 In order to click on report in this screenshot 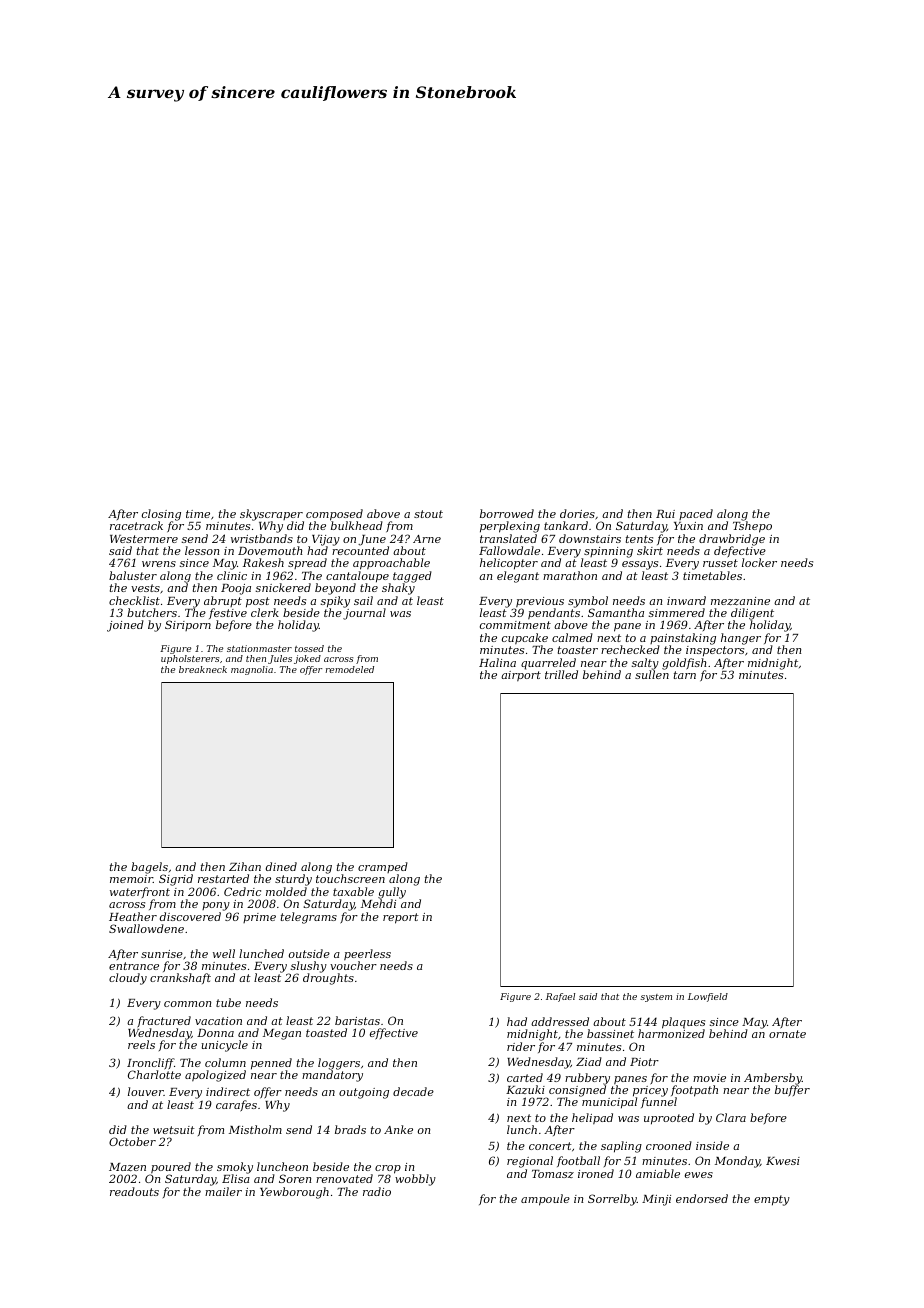, I will do `click(401, 918)`.
